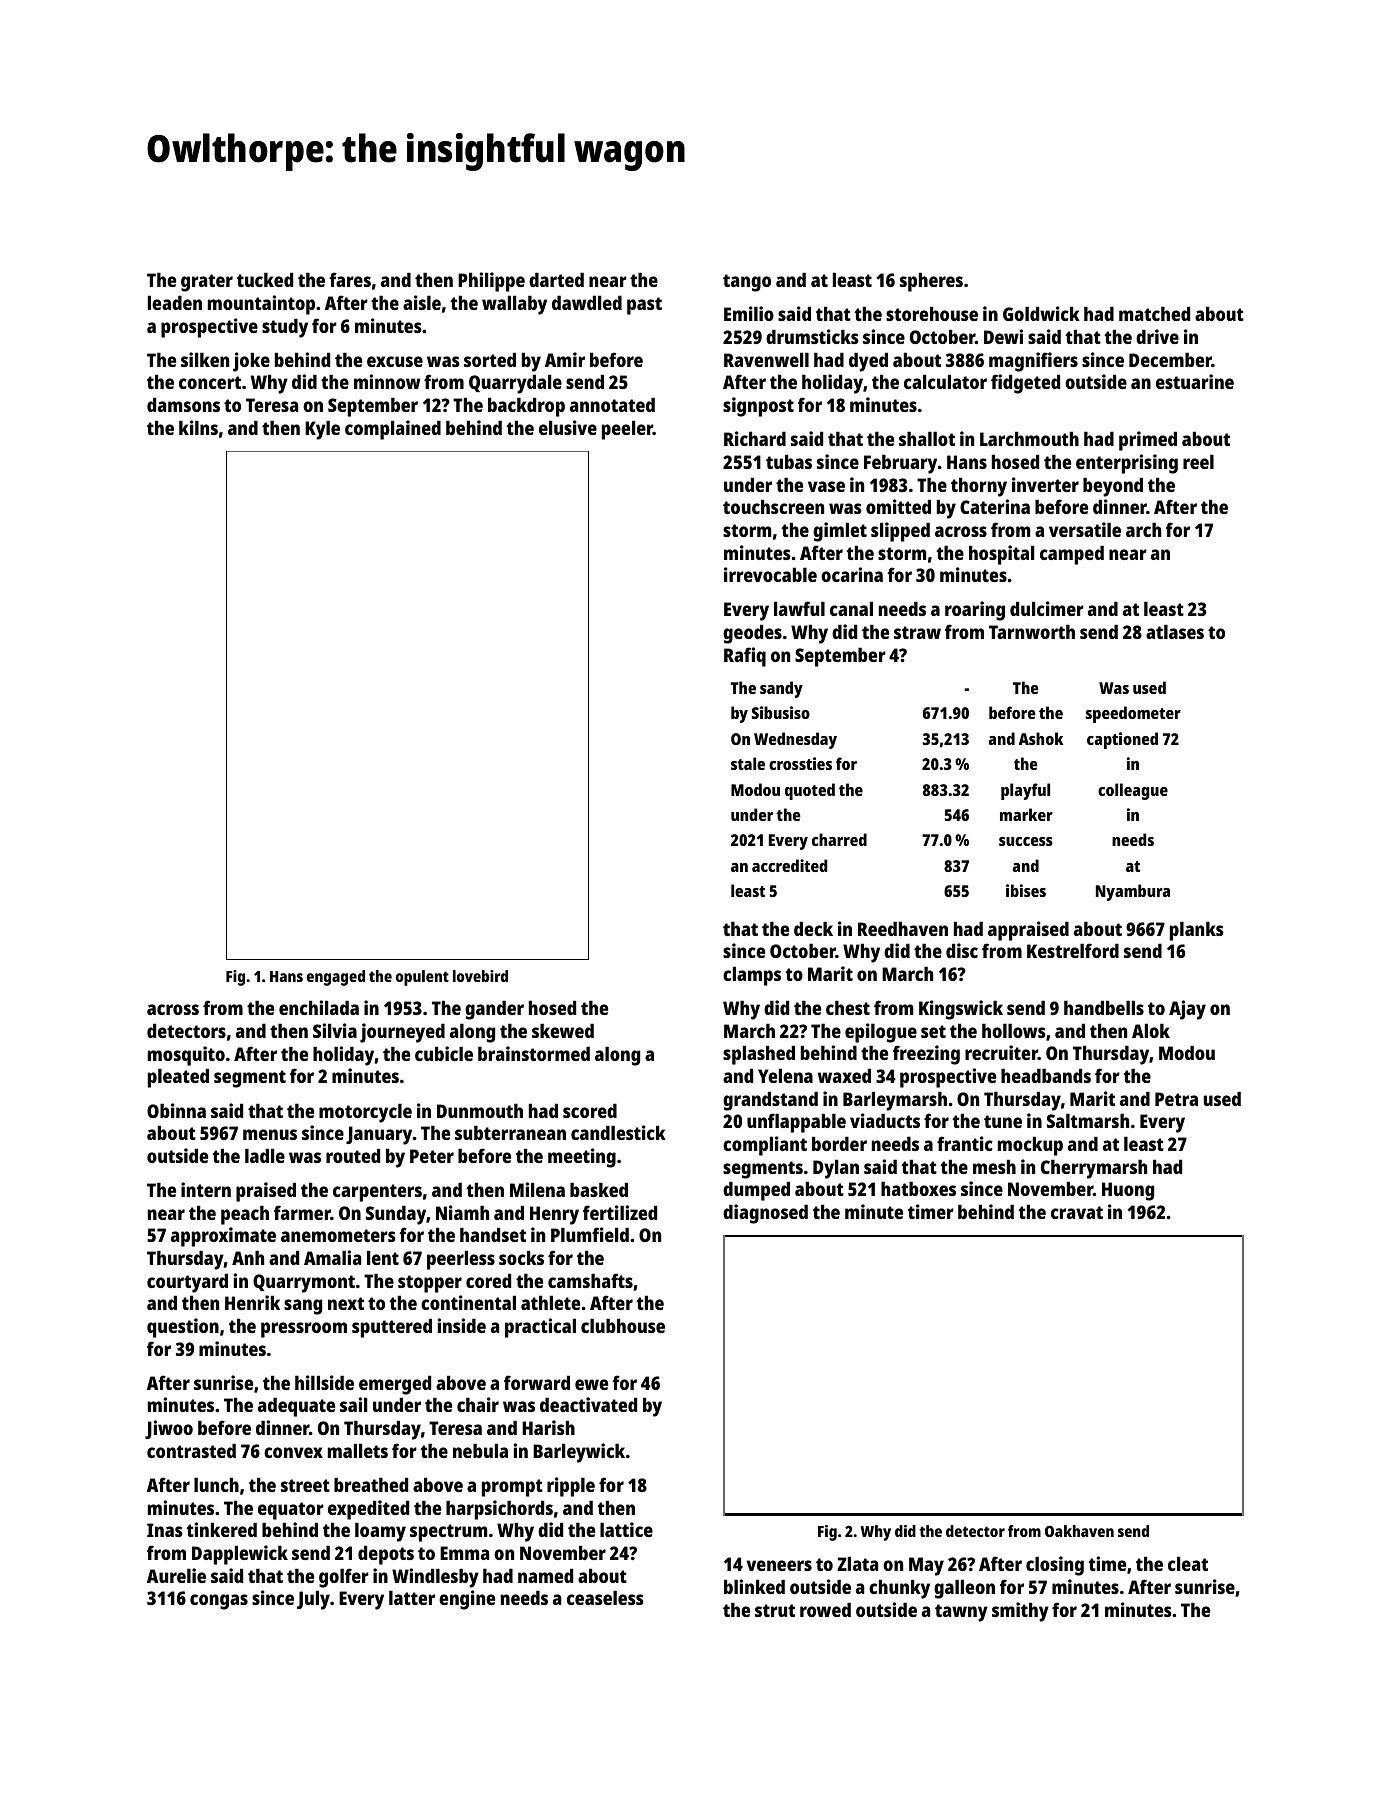  What do you see at coordinates (748, 763) in the document?
I see `stale` at bounding box center [748, 763].
